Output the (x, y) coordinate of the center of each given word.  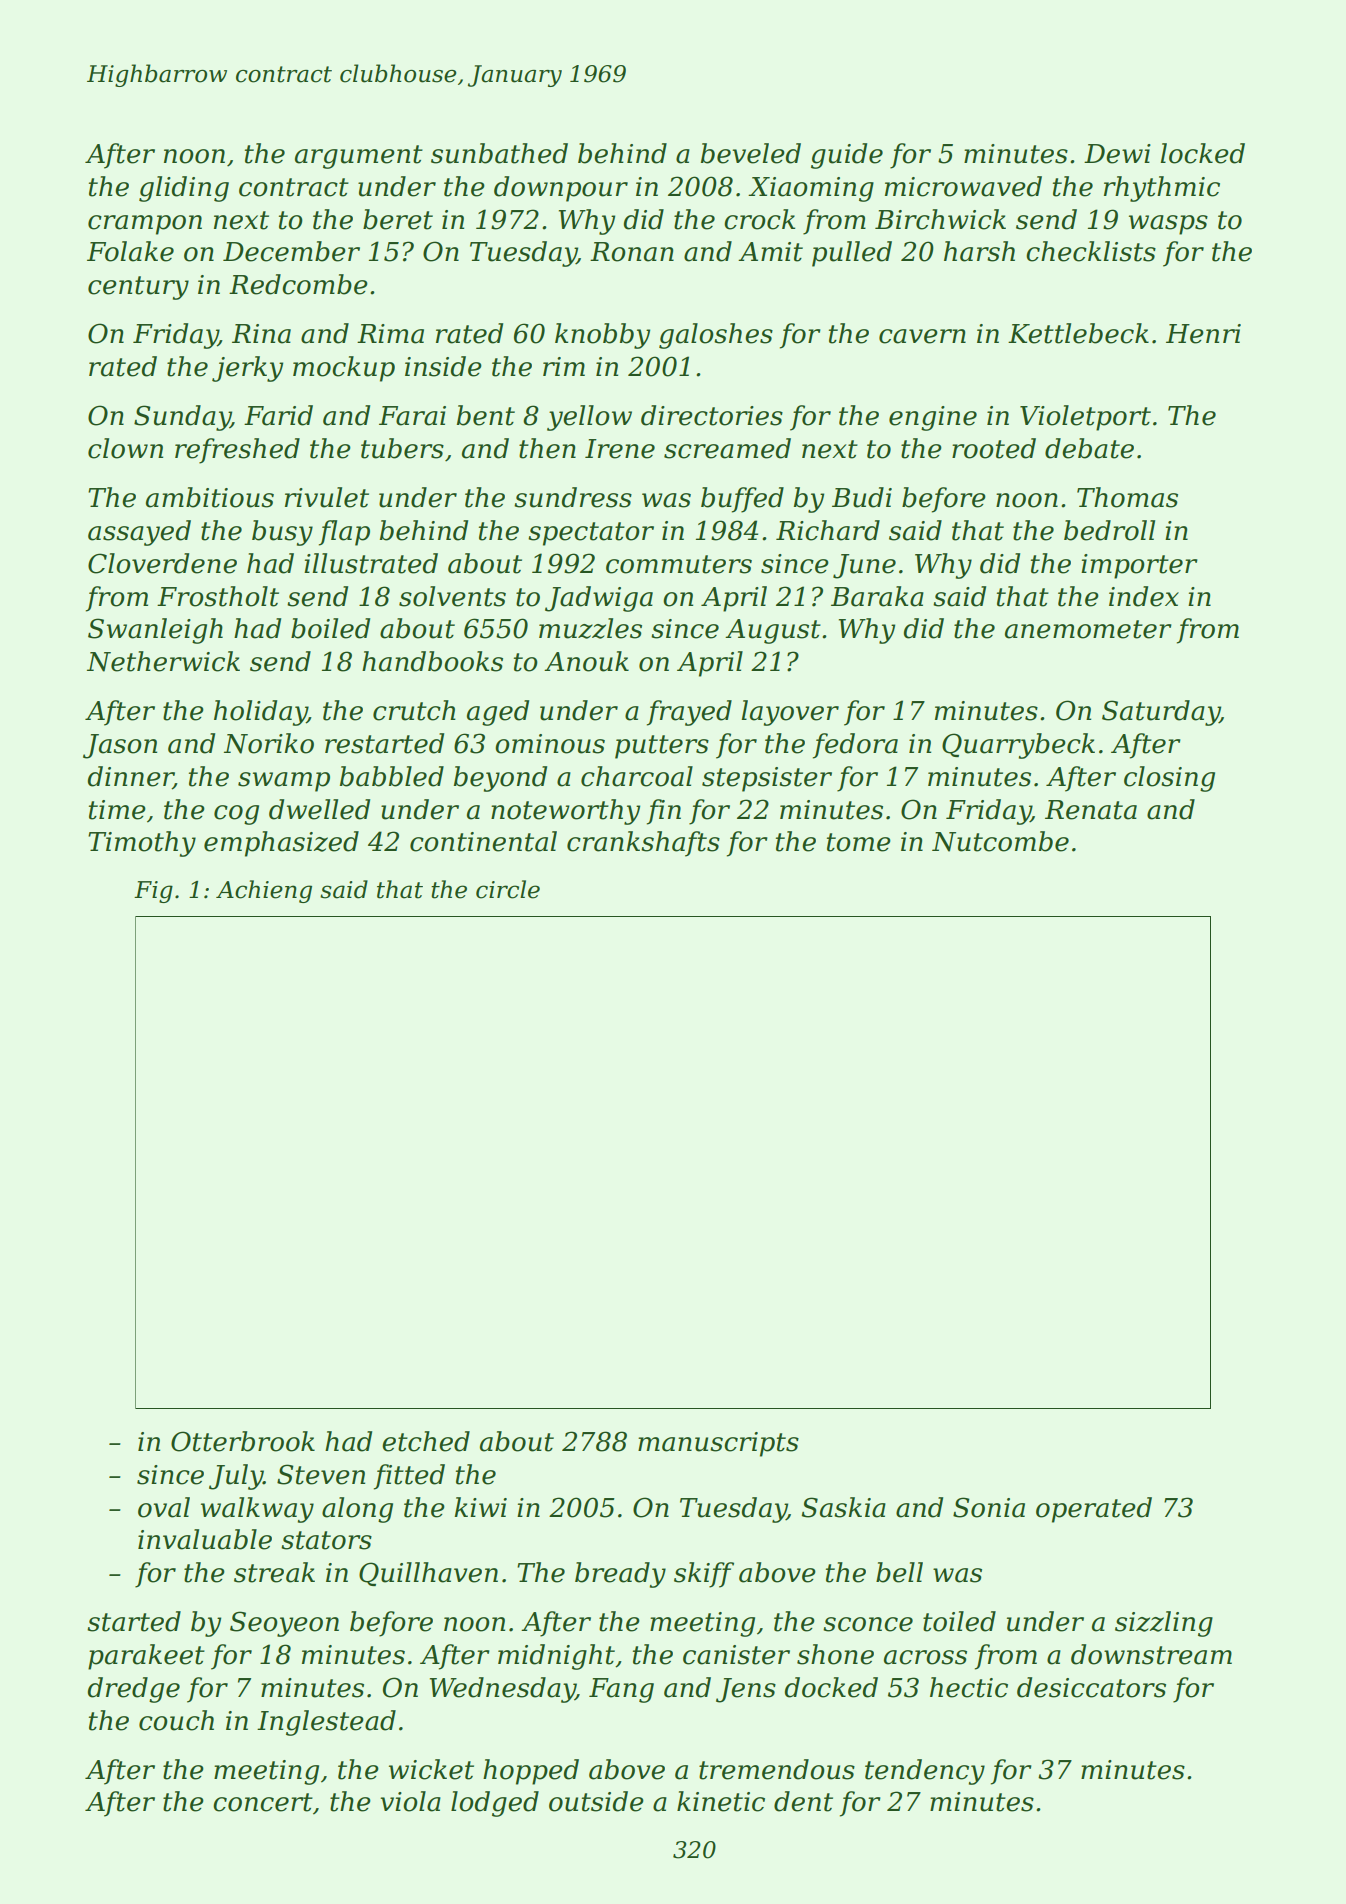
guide (847, 156)
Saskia (844, 1507)
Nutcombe (1000, 841)
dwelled (319, 809)
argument (359, 157)
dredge (134, 1690)
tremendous (777, 1769)
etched (426, 1441)
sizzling (1164, 1624)
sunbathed (499, 153)
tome (859, 842)
